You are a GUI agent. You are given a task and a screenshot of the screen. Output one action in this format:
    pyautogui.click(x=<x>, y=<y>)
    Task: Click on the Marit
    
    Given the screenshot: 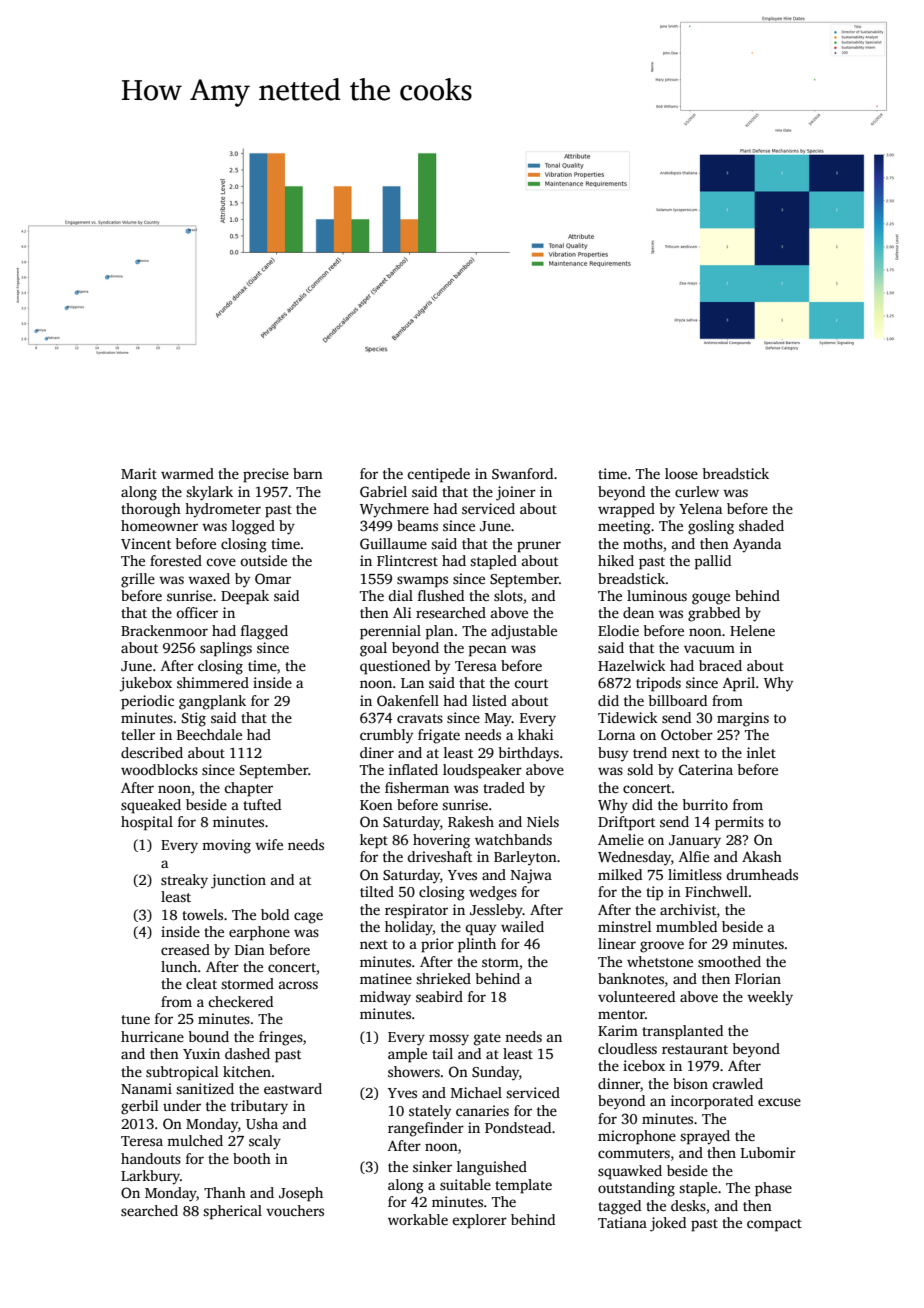 What is the action you would take?
    pyautogui.click(x=139, y=473)
